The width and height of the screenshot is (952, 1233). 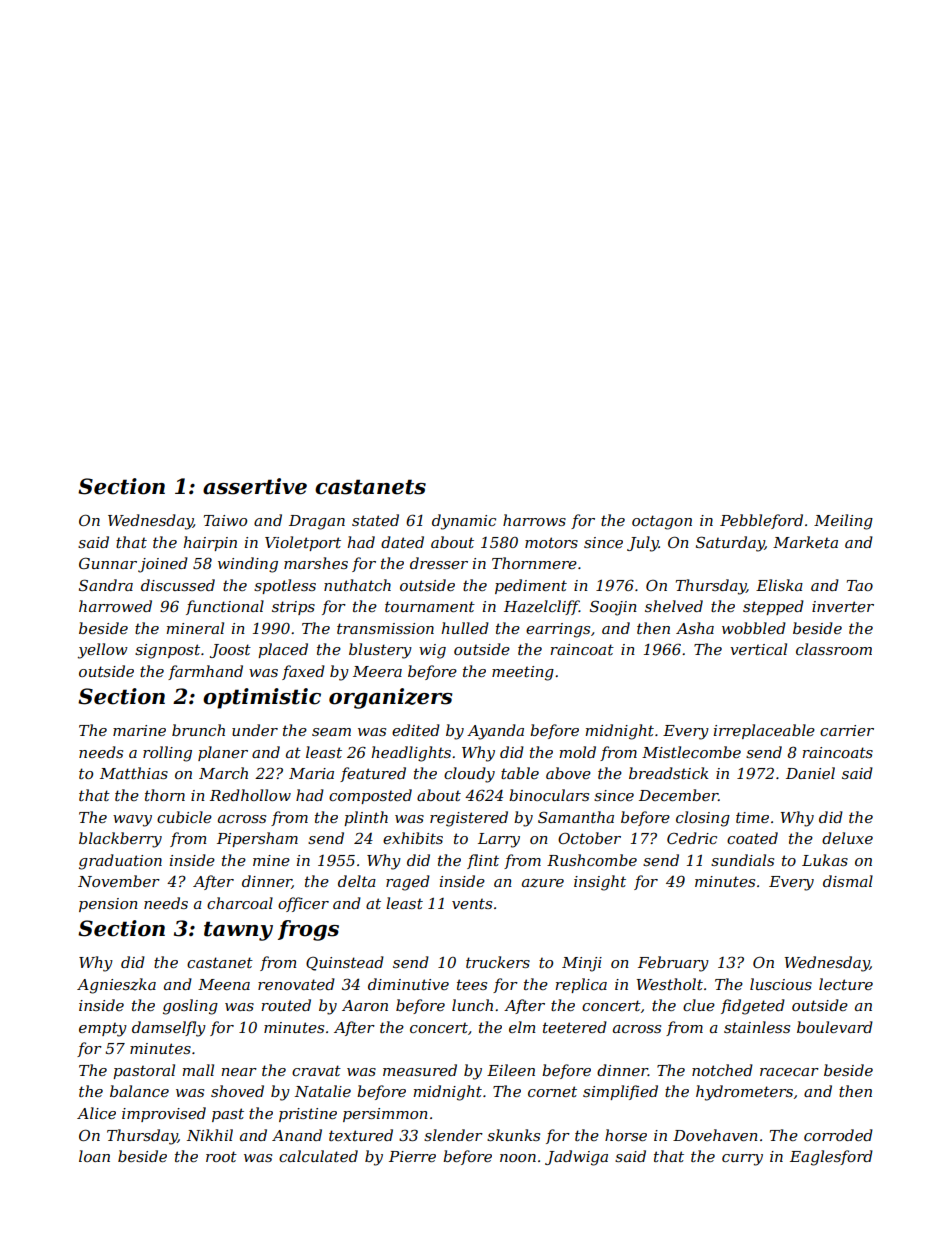 I want to click on clue, so click(x=699, y=1005).
